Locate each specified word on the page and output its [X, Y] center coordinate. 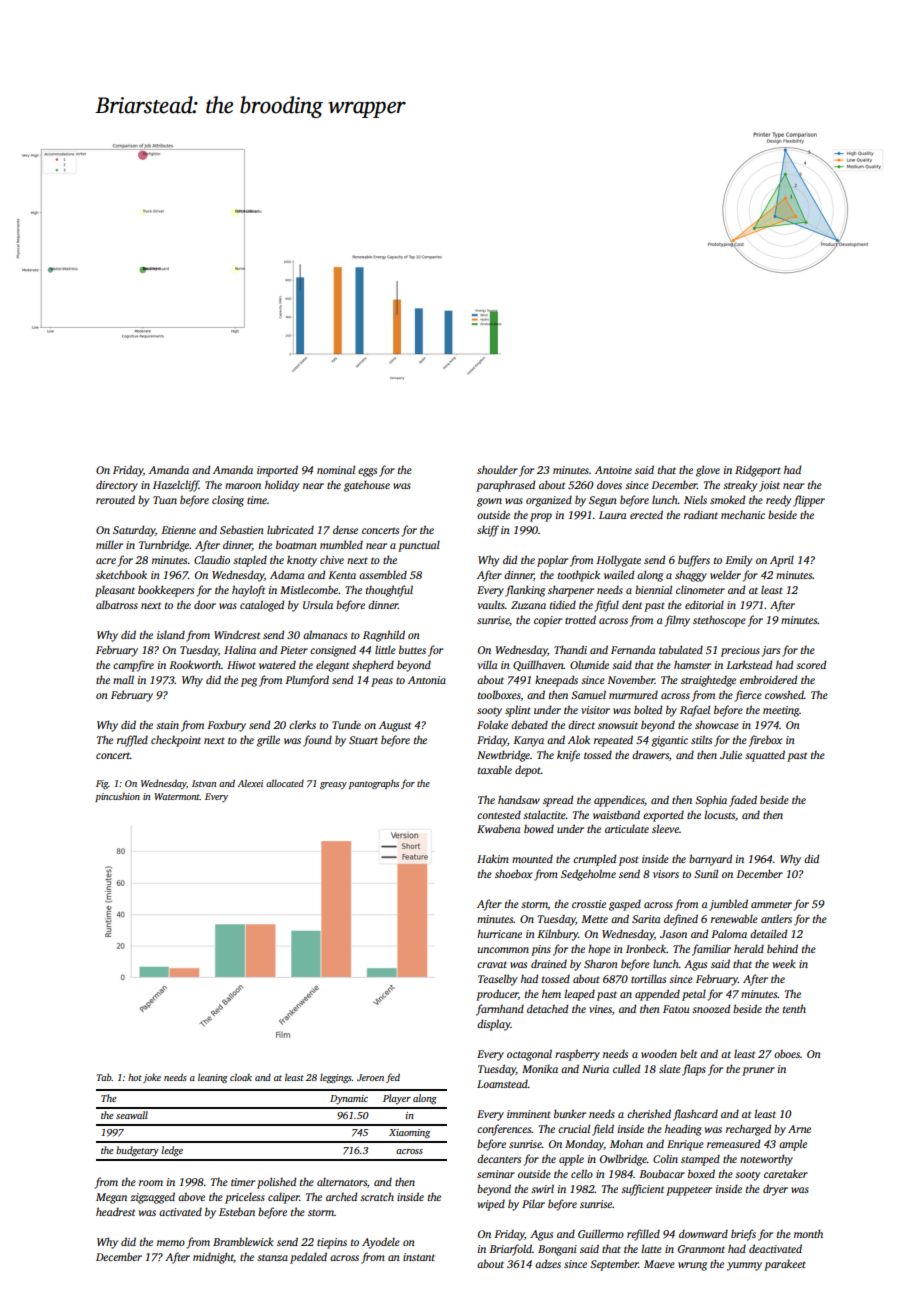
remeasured [733, 1143]
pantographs [374, 784]
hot [135, 1077]
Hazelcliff [176, 486]
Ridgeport [758, 471]
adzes [548, 1263]
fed [393, 1078]
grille [268, 741]
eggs [367, 472]
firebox [766, 741]
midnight [213, 1258]
